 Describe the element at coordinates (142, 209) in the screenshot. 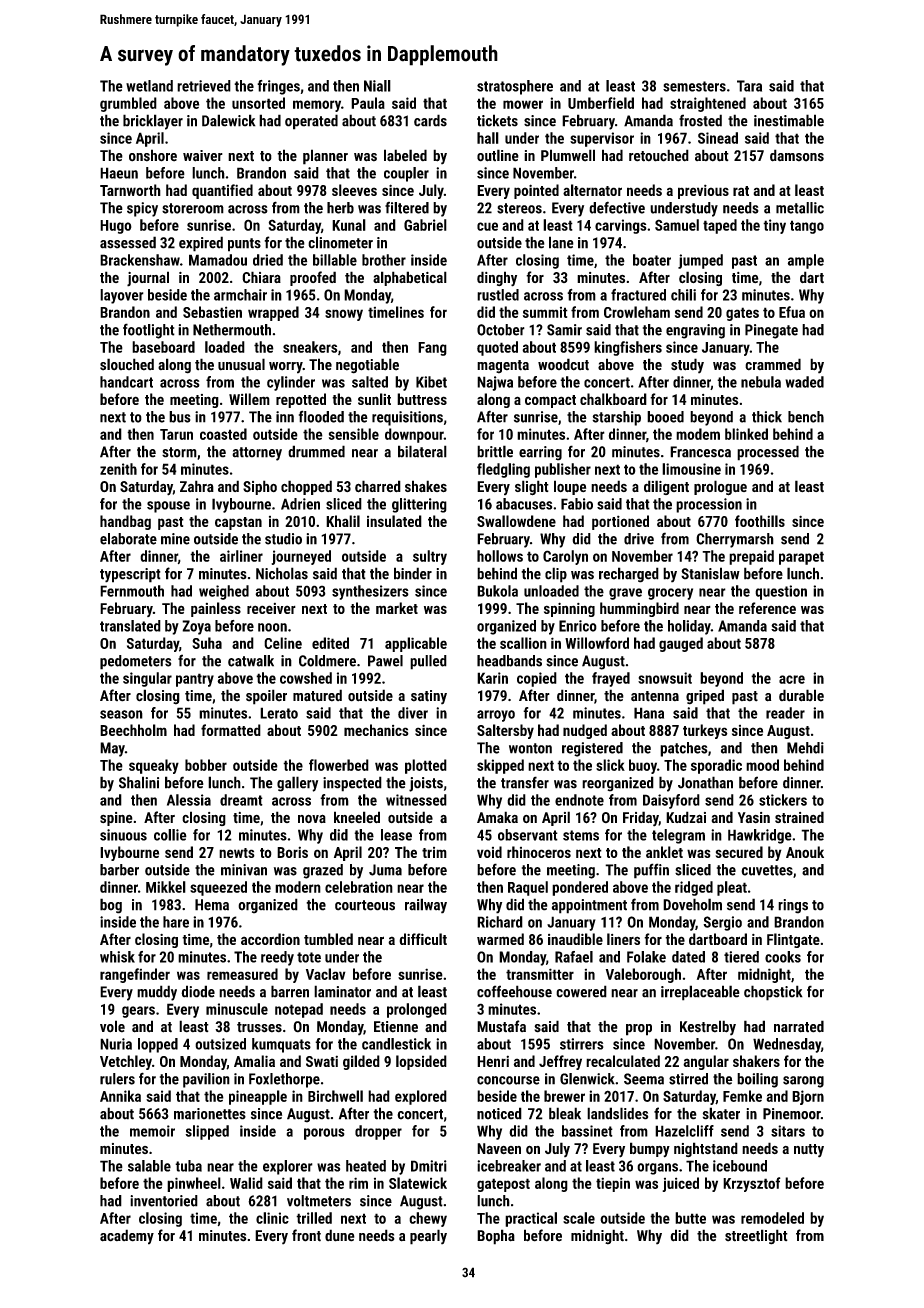

I see `spicy` at that location.
